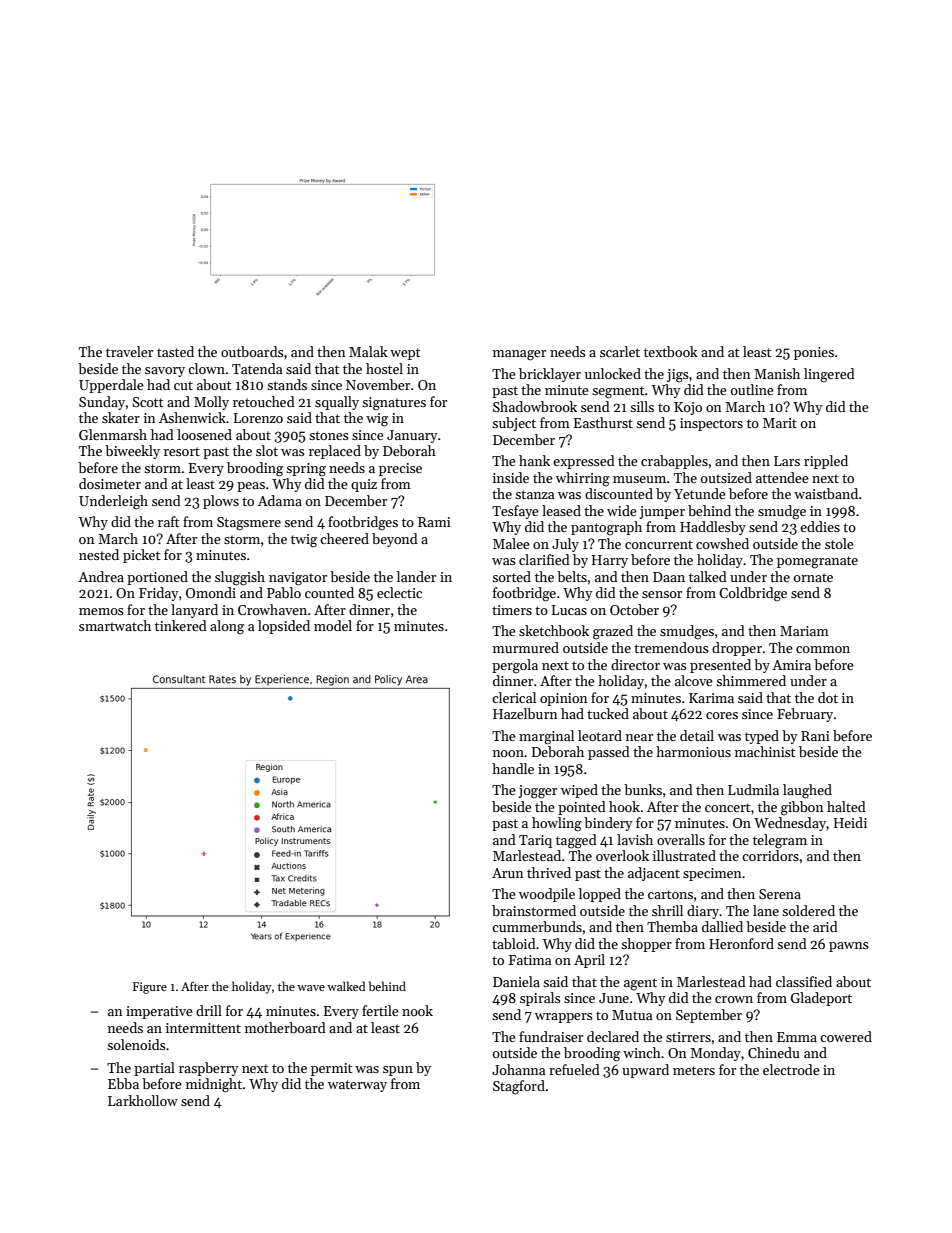  I want to click on walked, so click(346, 986).
